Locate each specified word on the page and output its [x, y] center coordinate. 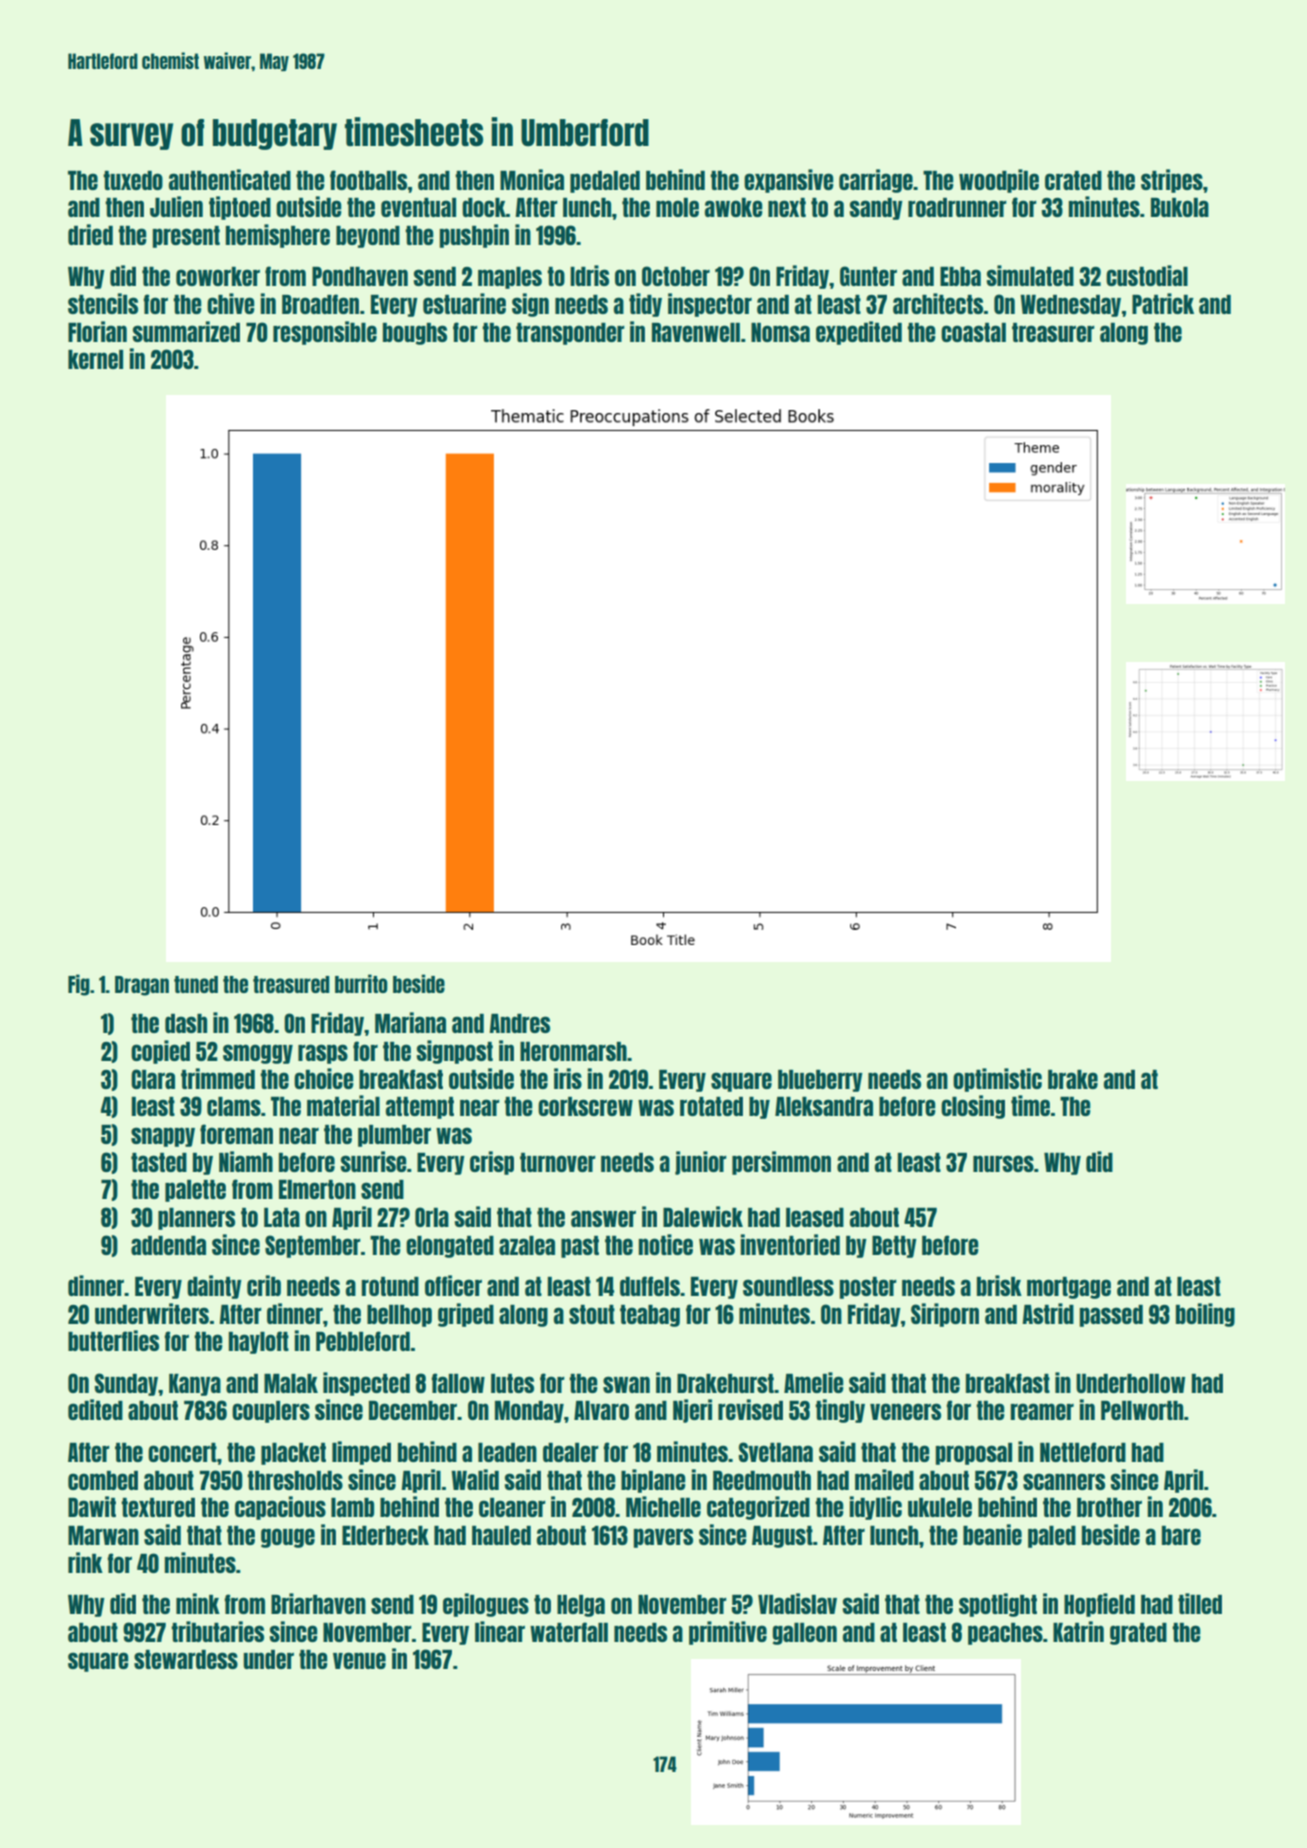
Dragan [142, 986]
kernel [95, 359]
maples [510, 278]
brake [1073, 1079]
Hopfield [1099, 1605]
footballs [368, 180]
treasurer [1053, 332]
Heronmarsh [573, 1051]
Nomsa [780, 332]
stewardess [186, 1659]
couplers [271, 1412]
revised [750, 1409]
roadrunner [957, 207]
